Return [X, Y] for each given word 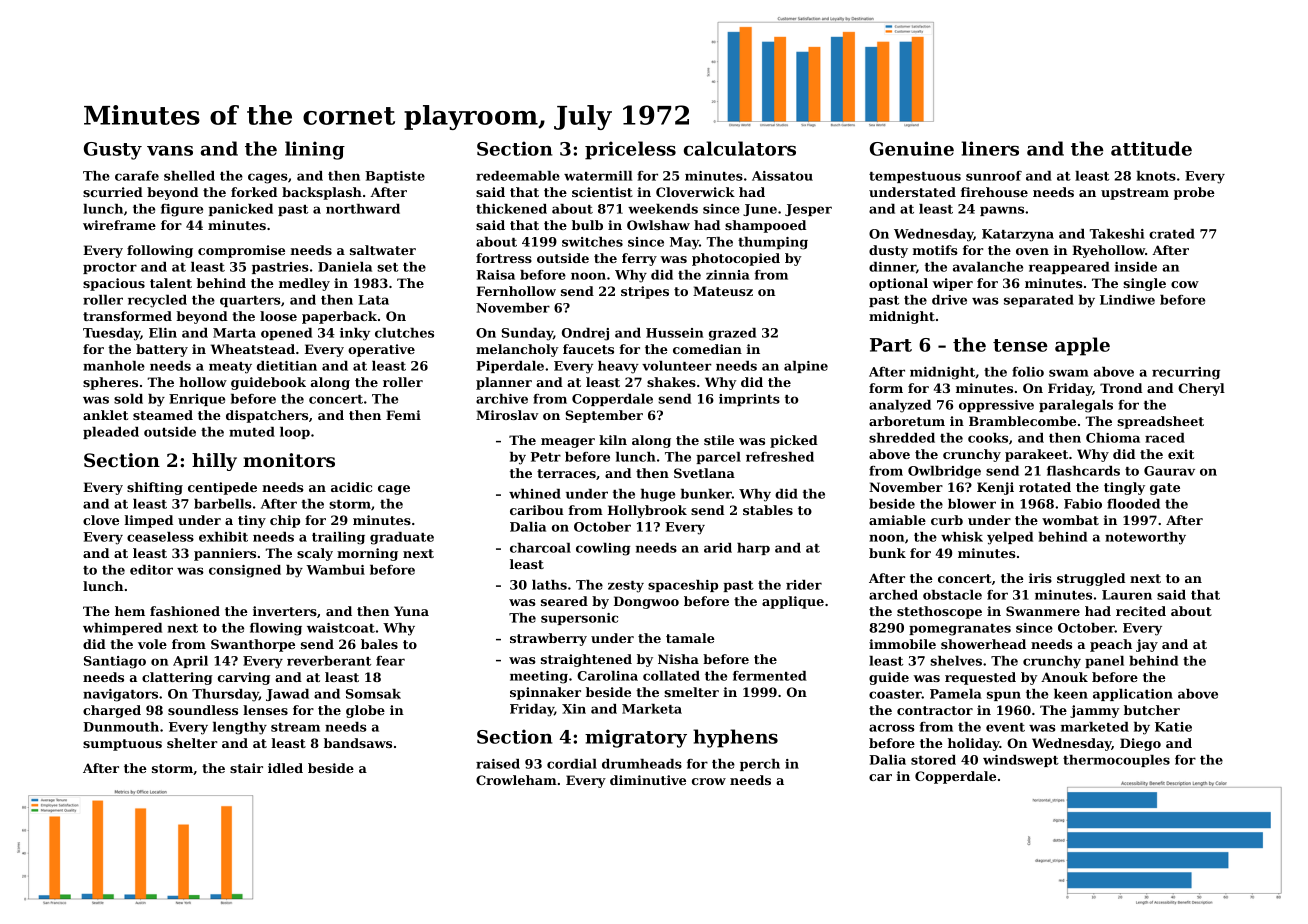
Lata [373, 300]
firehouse [994, 192]
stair [246, 768]
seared [564, 601]
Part [891, 345]
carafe [137, 176]
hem [130, 611]
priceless [630, 150]
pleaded [111, 433]
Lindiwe [1127, 300]
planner [504, 383]
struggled [1091, 579]
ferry [639, 259]
